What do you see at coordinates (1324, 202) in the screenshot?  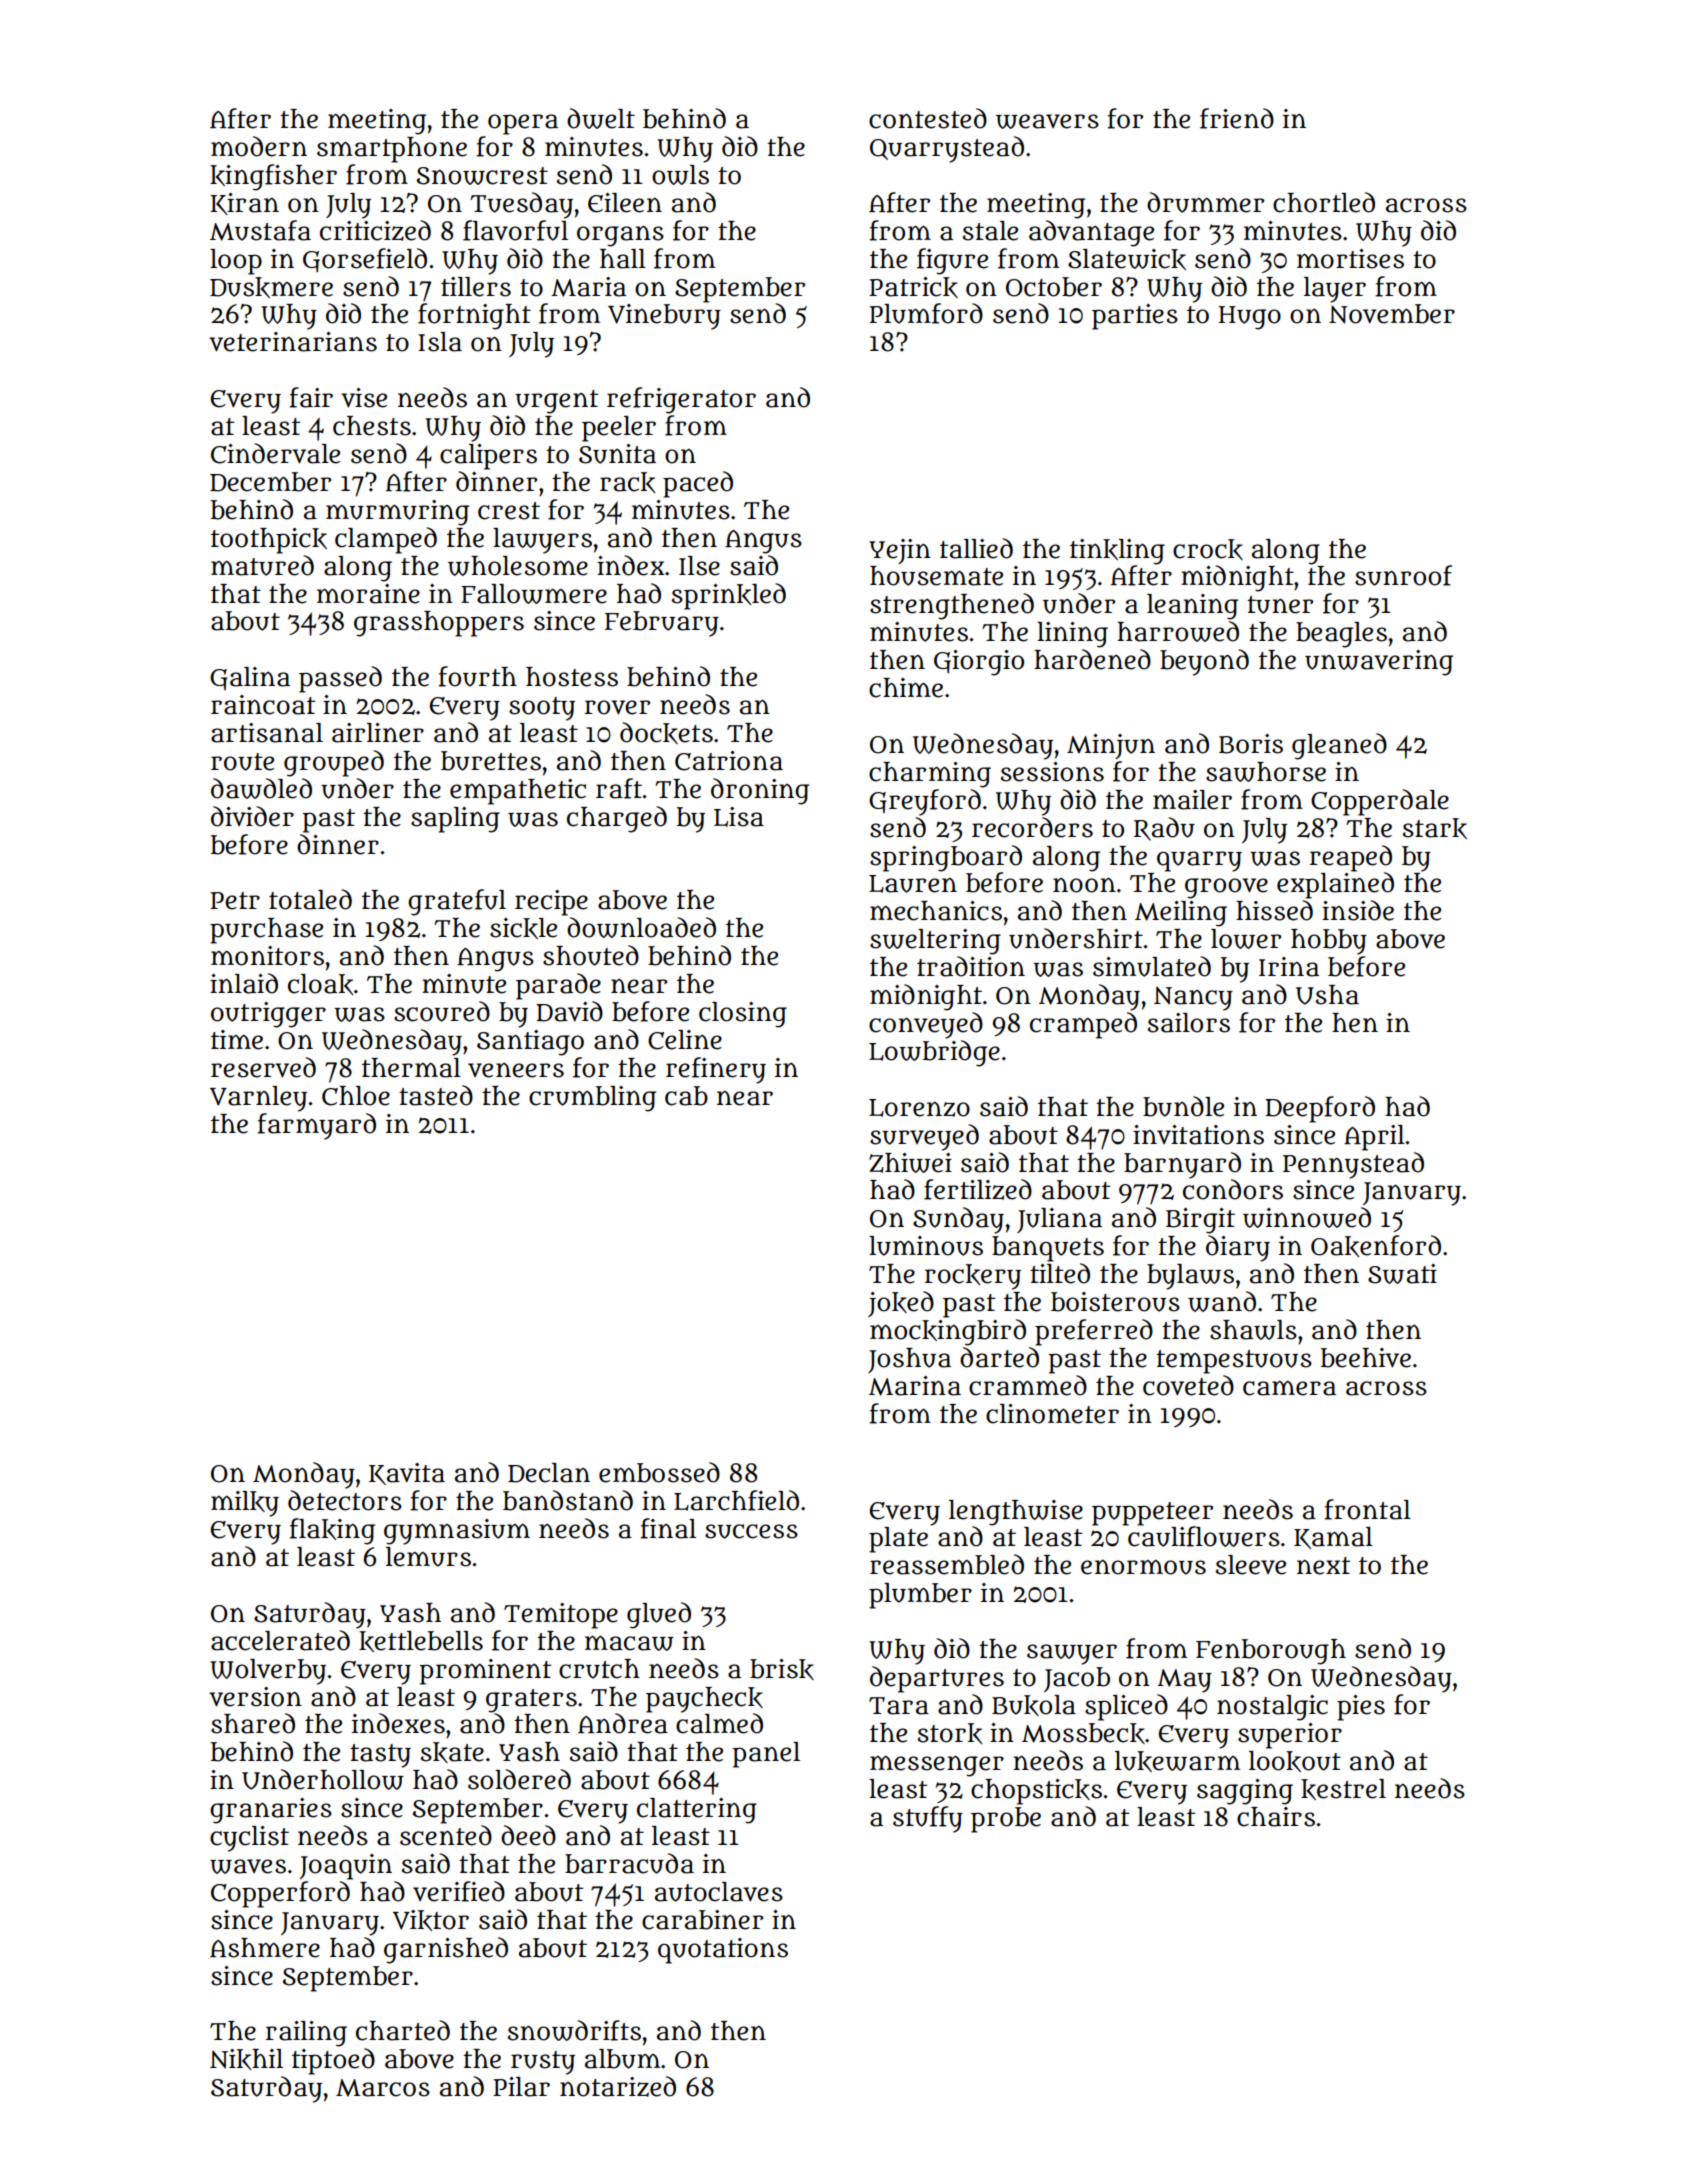 I see `chortled` at bounding box center [1324, 202].
